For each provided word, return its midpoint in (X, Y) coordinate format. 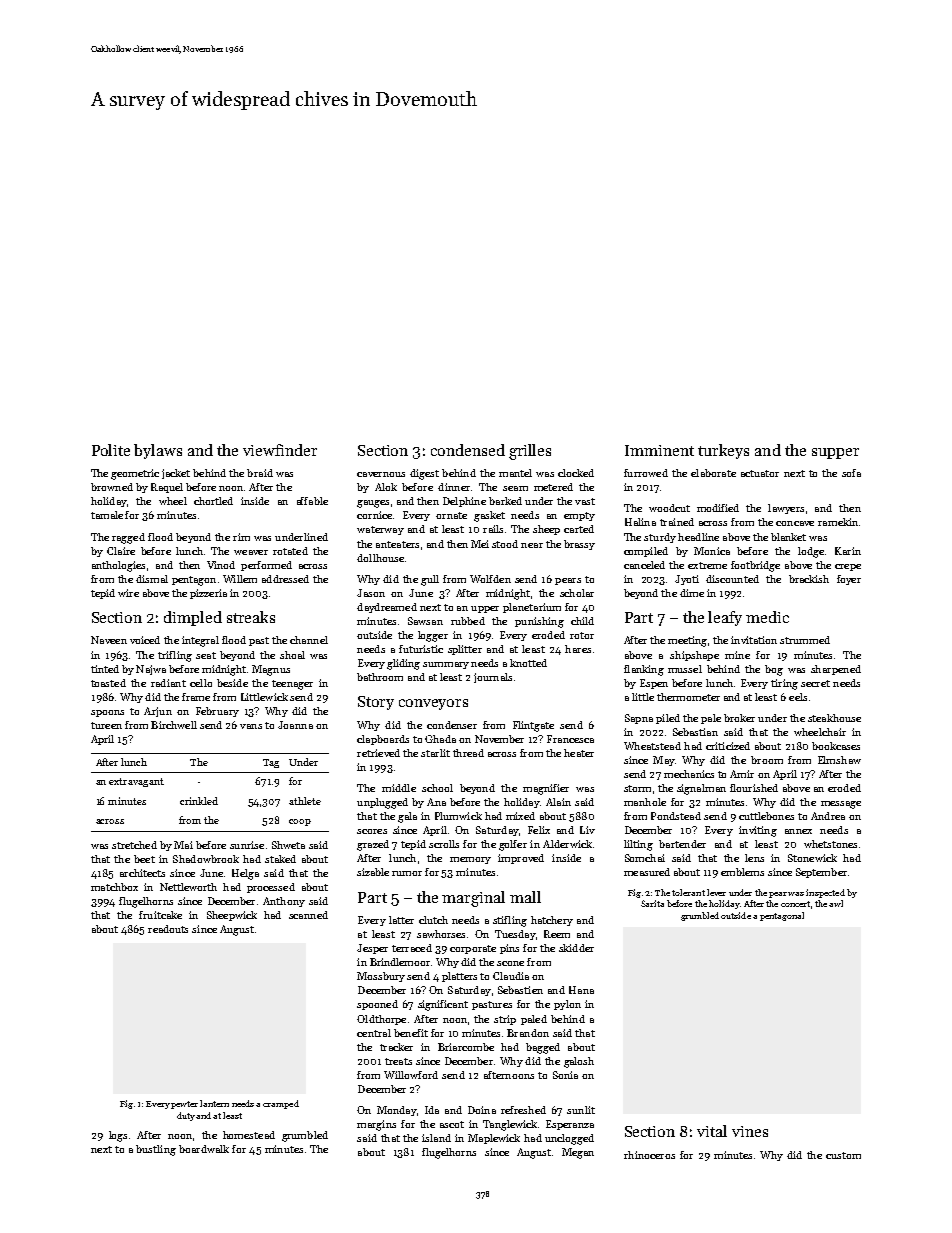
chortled (213, 501)
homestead (249, 1135)
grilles (530, 452)
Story (376, 703)
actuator (760, 473)
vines (750, 1131)
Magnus (271, 670)
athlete (305, 801)
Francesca (570, 739)
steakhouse (834, 718)
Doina (482, 1110)
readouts (168, 929)
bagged (543, 1048)
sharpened (836, 670)
